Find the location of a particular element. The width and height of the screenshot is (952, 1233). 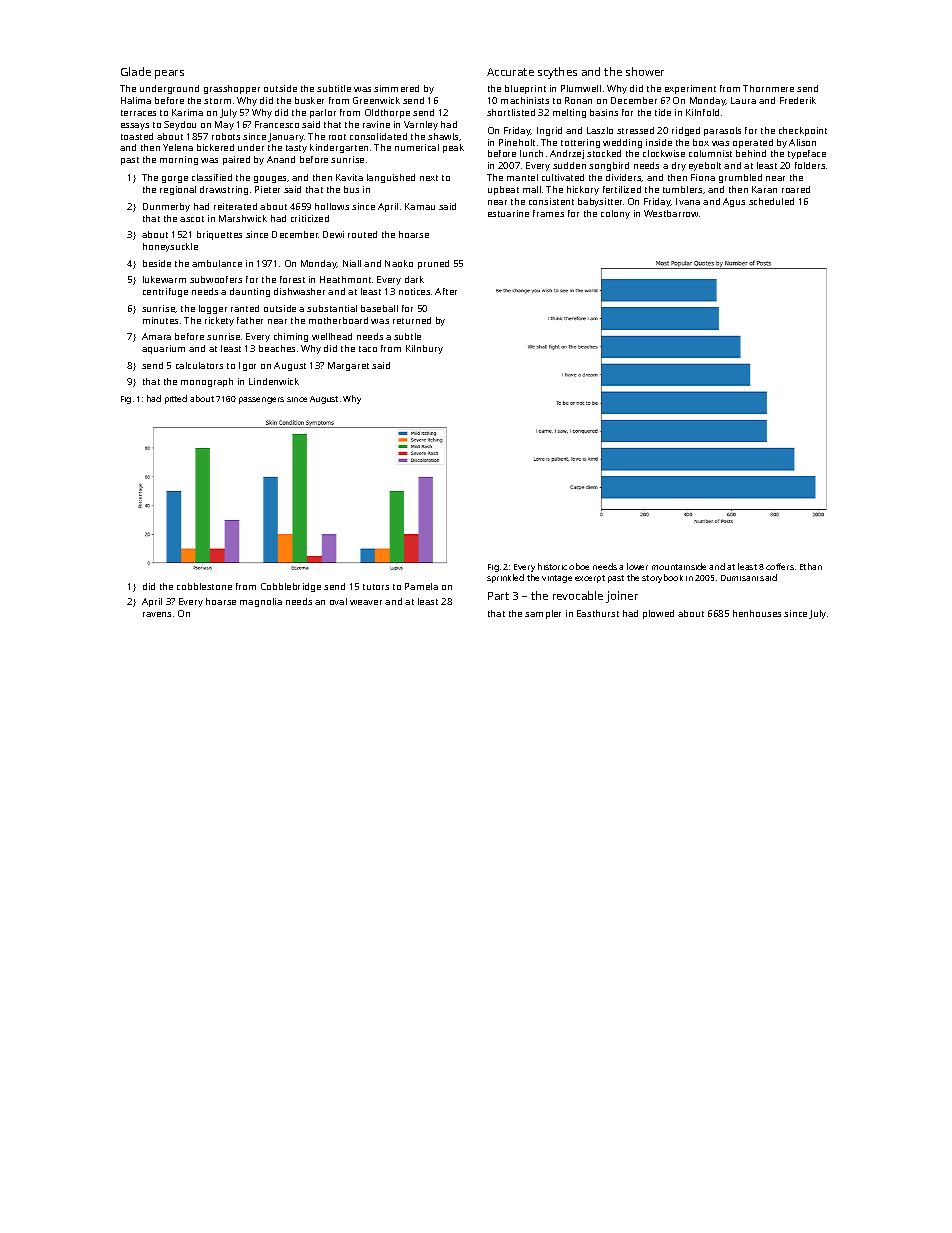

subtle is located at coordinates (407, 336).
